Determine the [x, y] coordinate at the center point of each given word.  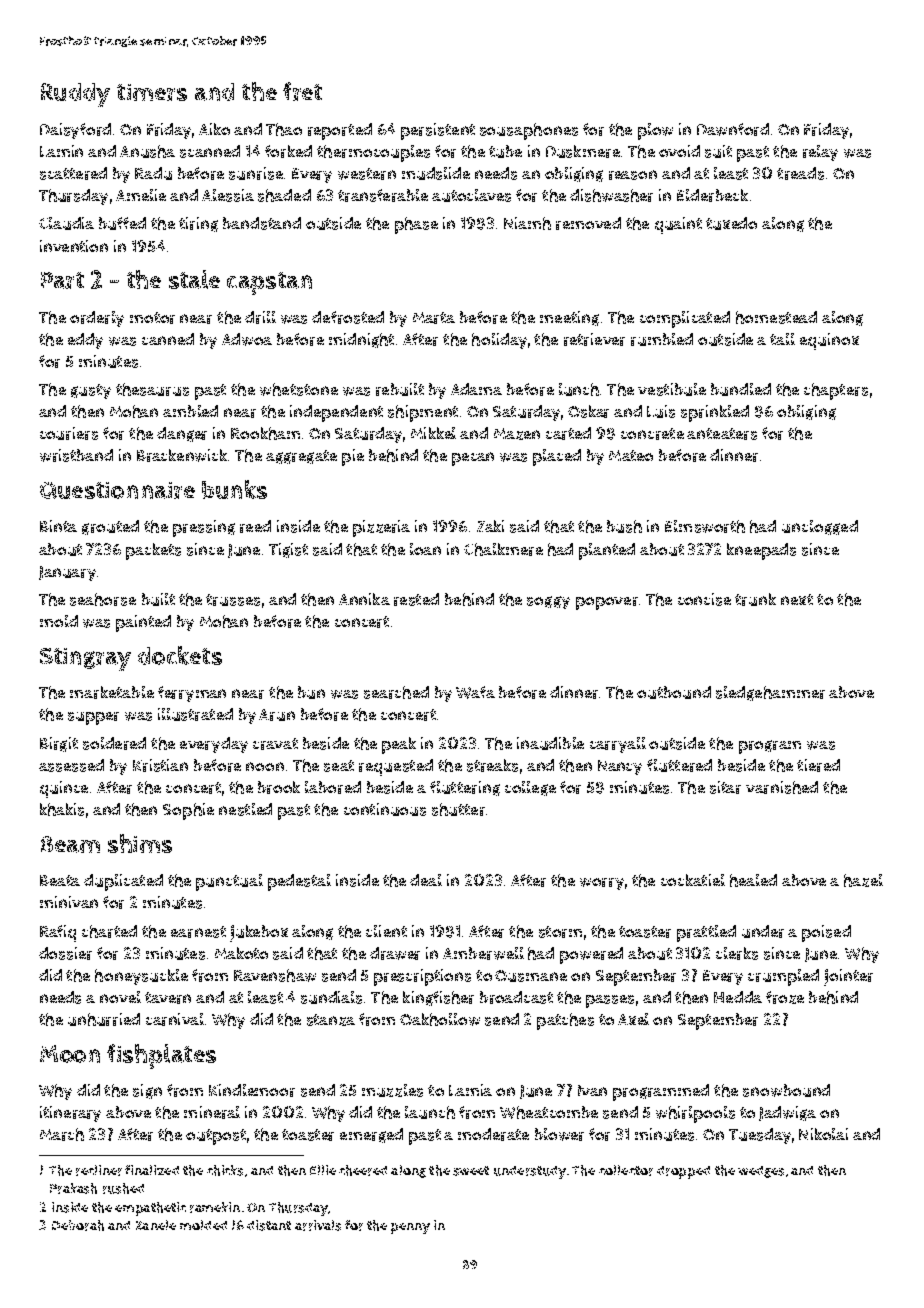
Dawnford [733, 129]
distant [269, 1225]
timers [152, 92]
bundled [741, 389]
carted [568, 433]
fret [302, 91]
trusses [233, 600]
